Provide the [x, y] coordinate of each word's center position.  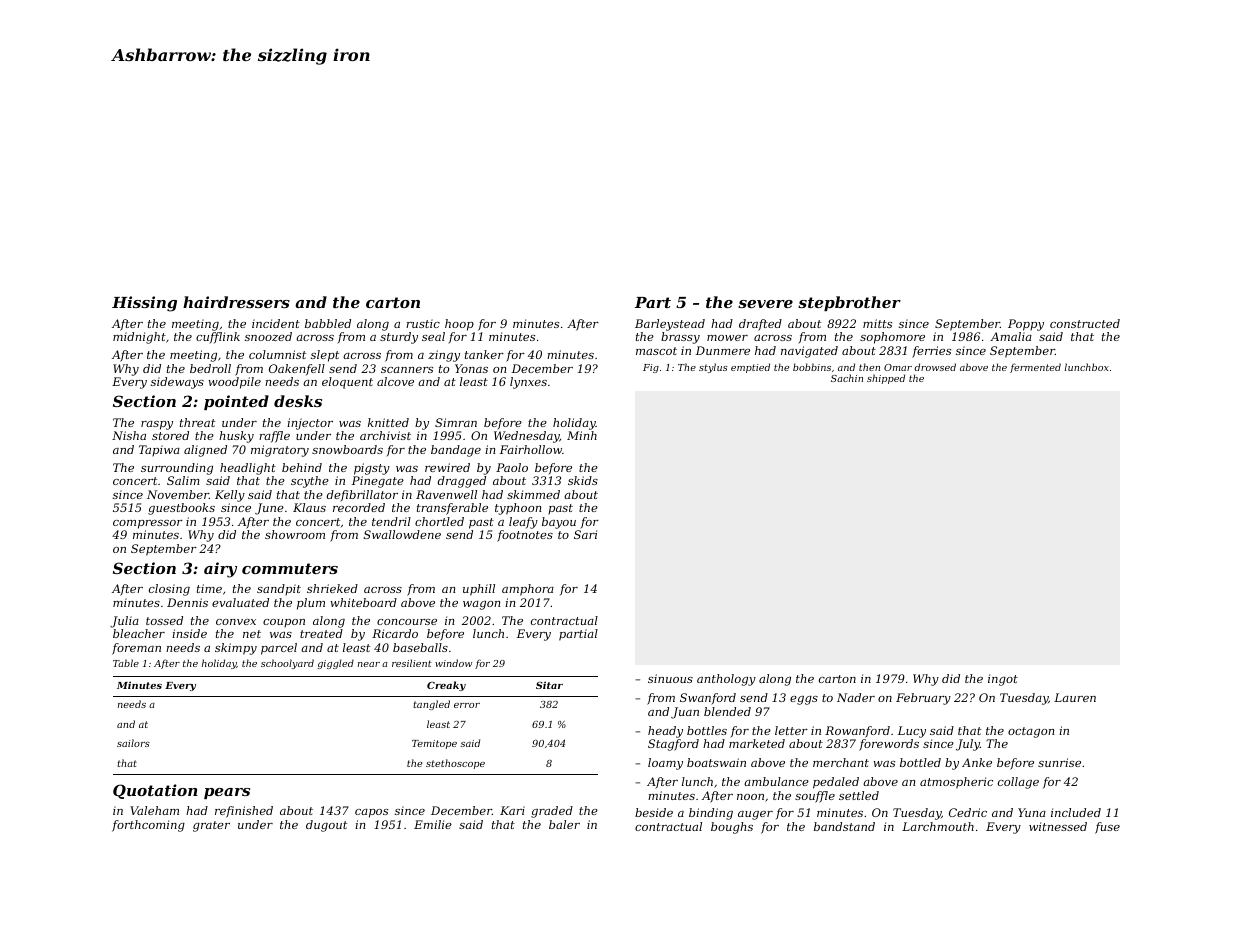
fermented [1035, 368]
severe [765, 304]
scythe [310, 482]
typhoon [518, 509]
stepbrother [849, 303]
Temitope [434, 744]
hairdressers [236, 302]
